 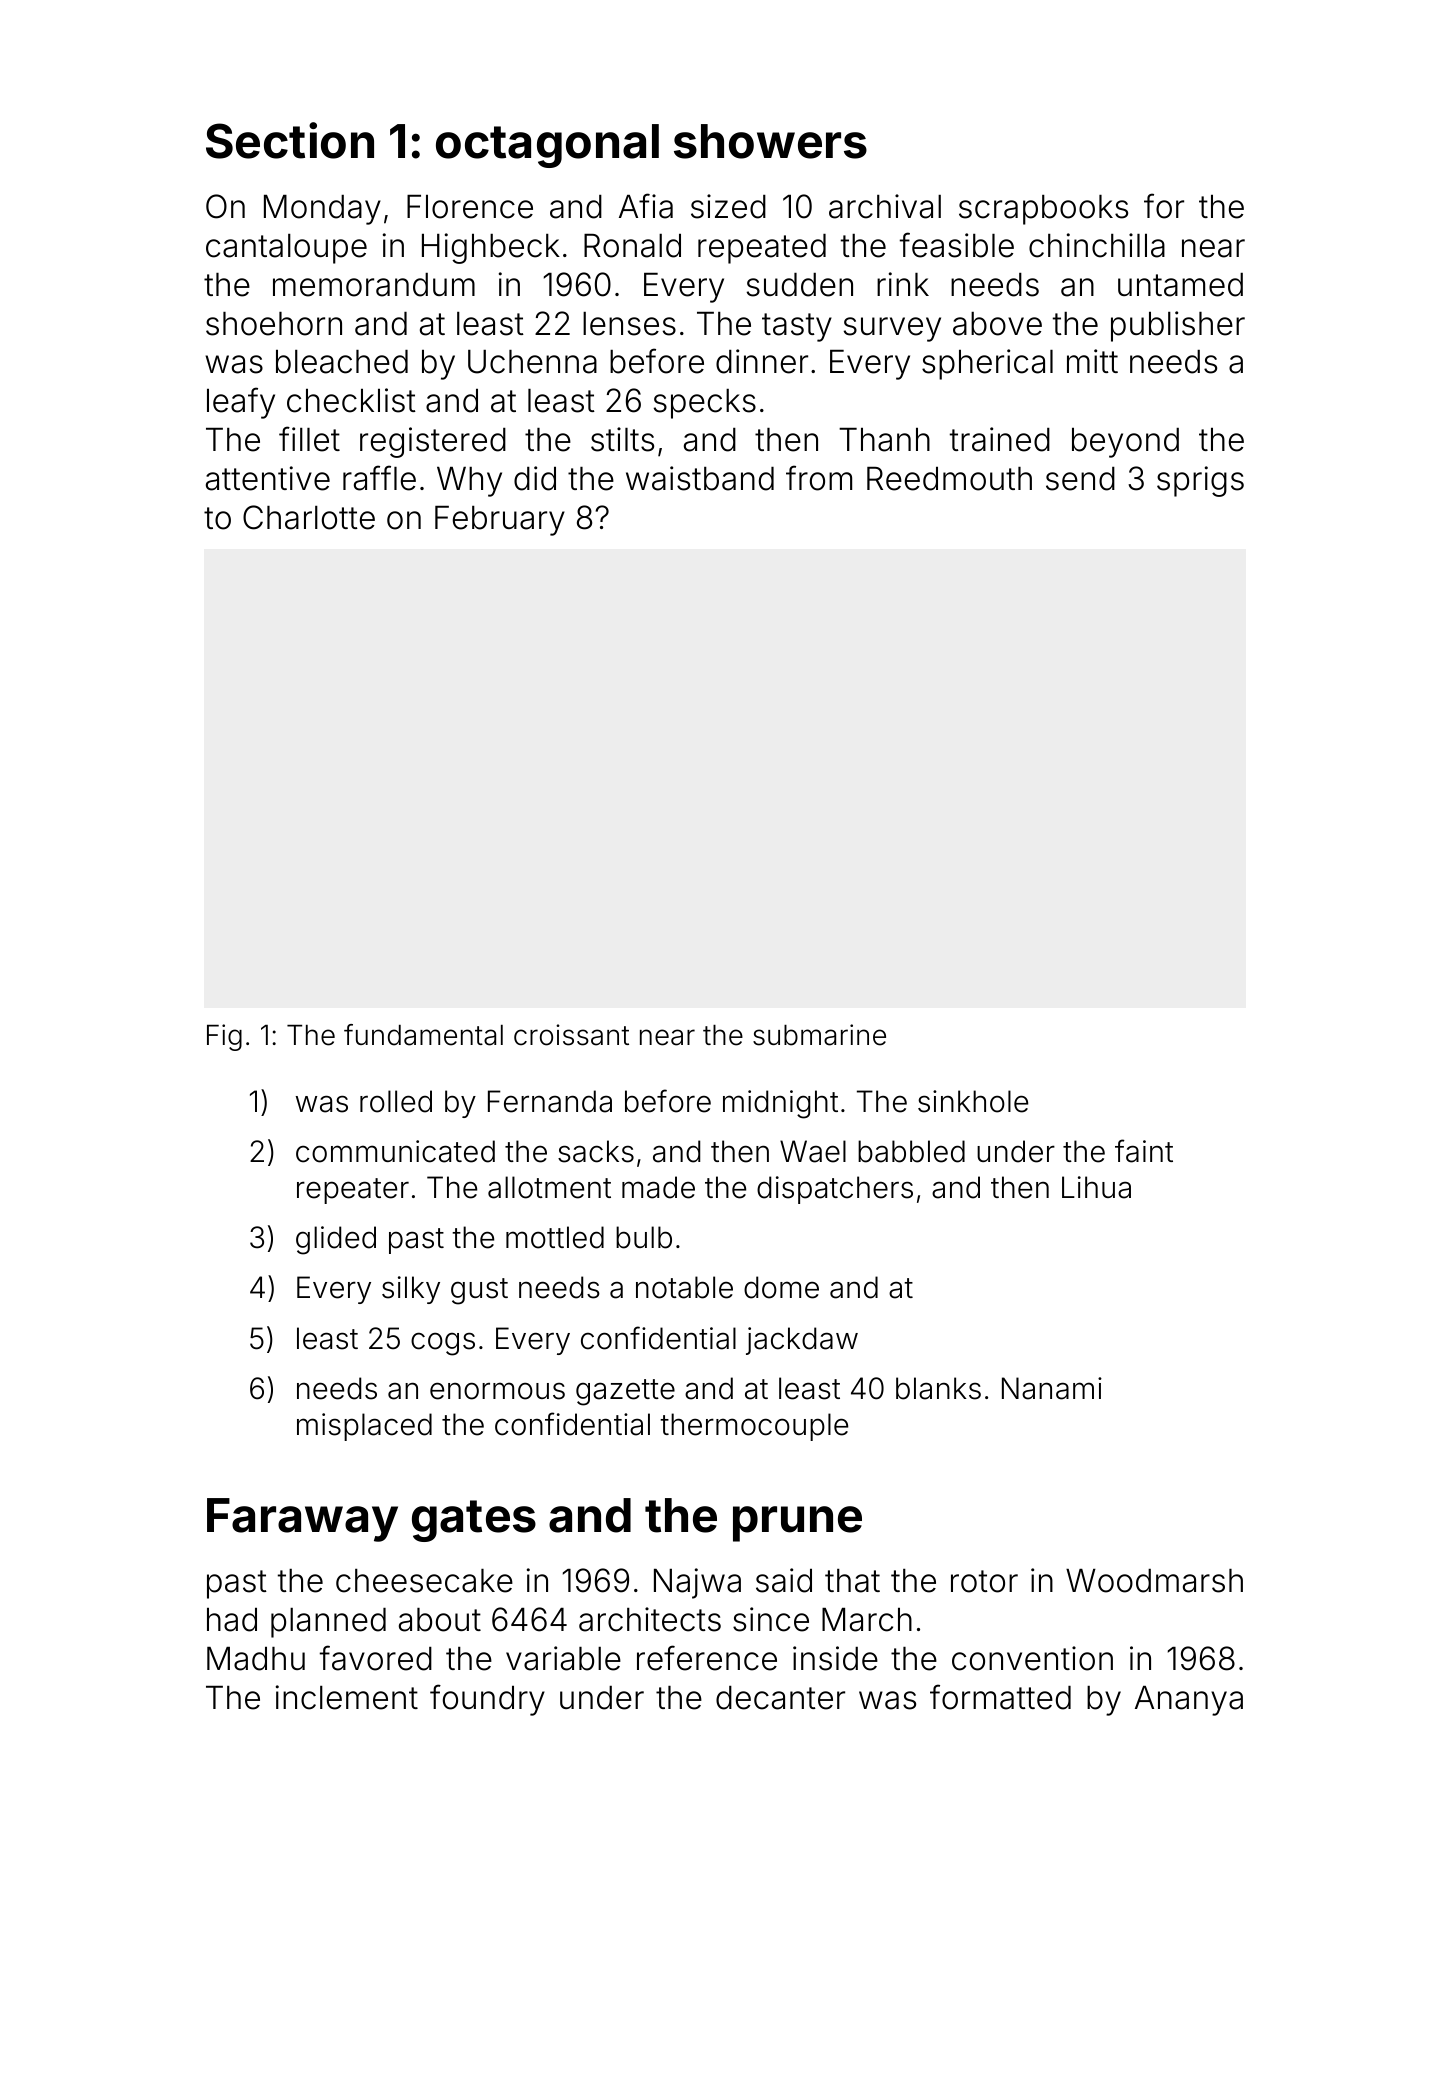 I want to click on Section, so click(x=290, y=140).
